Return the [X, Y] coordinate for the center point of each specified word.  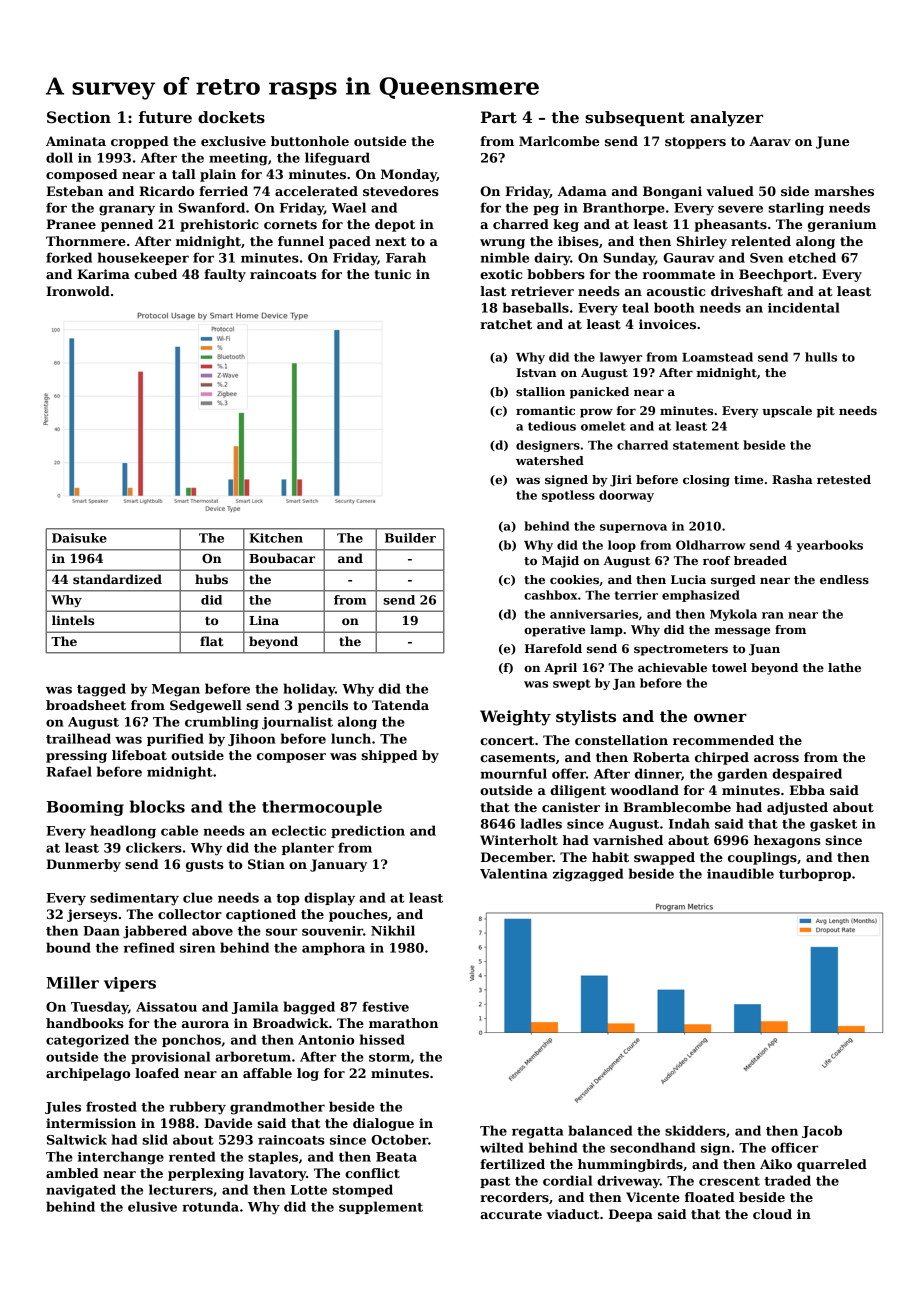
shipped [389, 756]
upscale [787, 412]
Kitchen [276, 538]
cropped [140, 142]
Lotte [309, 1190]
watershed [550, 460]
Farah [406, 257]
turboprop [815, 874]
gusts [205, 866]
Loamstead [717, 357]
